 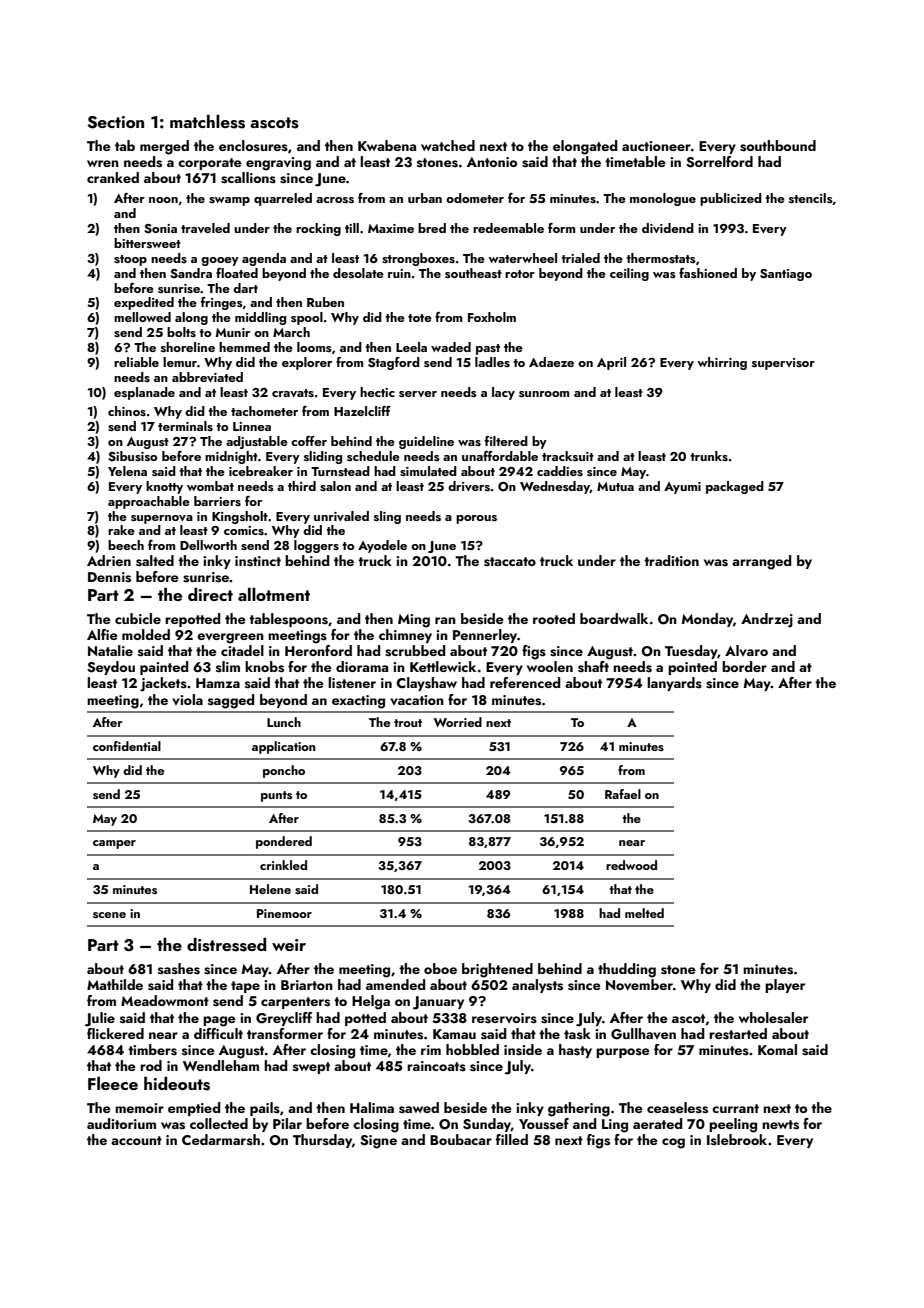 I want to click on wren, so click(x=103, y=163).
